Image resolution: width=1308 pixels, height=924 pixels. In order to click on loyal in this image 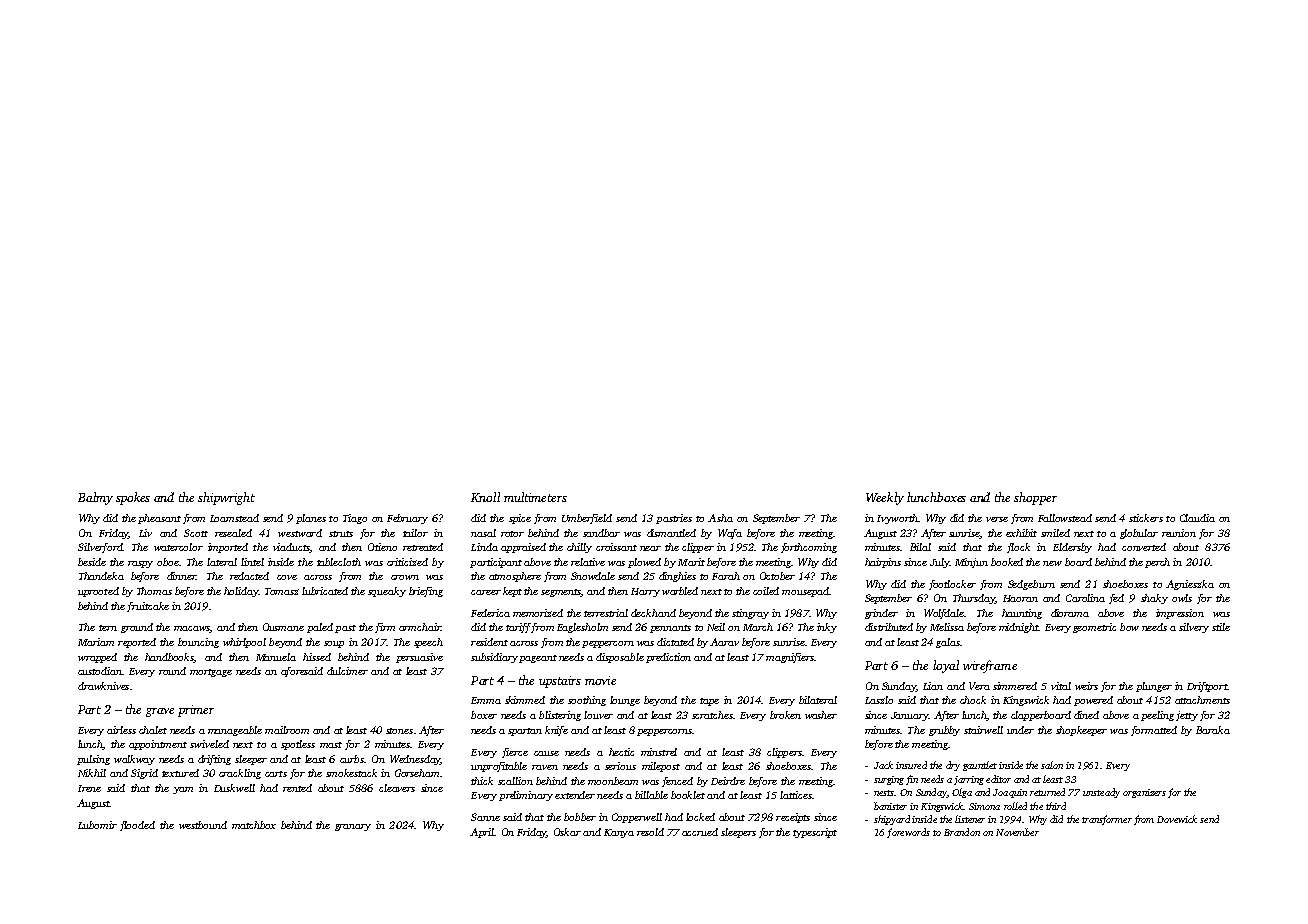, I will do `click(946, 666)`.
